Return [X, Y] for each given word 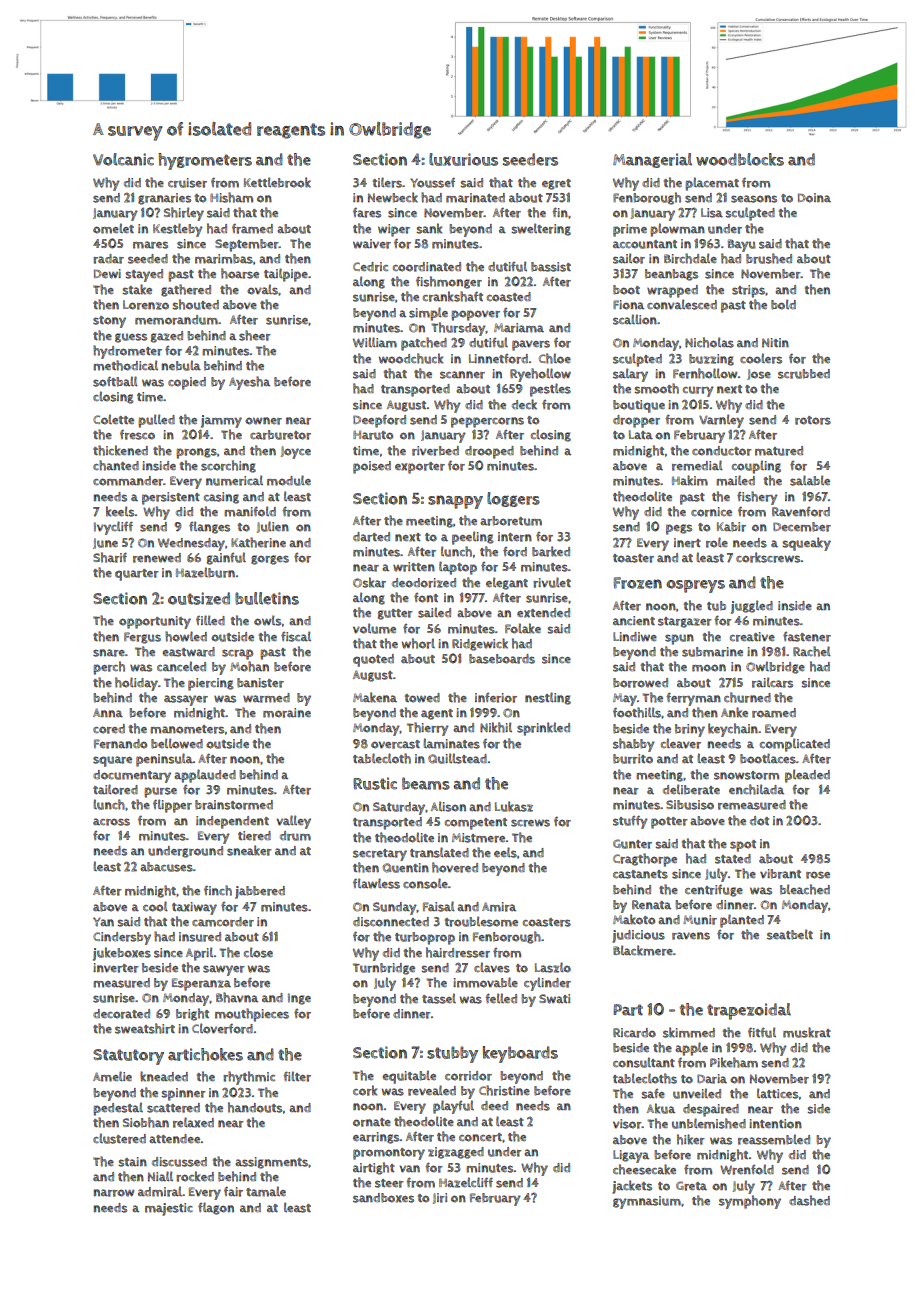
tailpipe [286, 275]
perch [109, 668]
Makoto [634, 919]
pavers [531, 345]
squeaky [806, 544]
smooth [656, 388]
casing [221, 498]
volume [374, 628]
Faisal [439, 906]
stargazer [685, 622]
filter [297, 1076]
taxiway [194, 908]
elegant [507, 583]
